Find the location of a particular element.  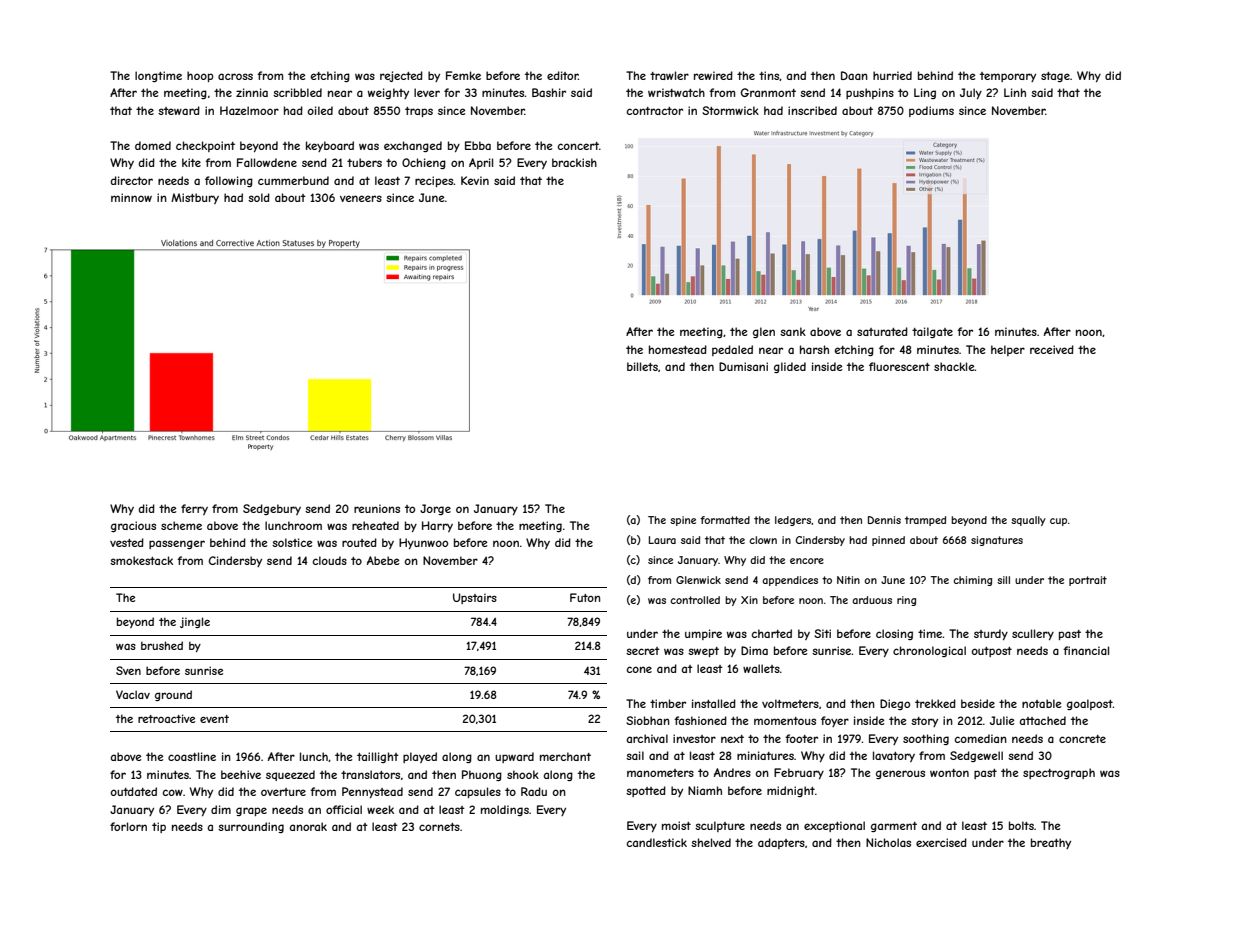

spine is located at coordinates (683, 521).
